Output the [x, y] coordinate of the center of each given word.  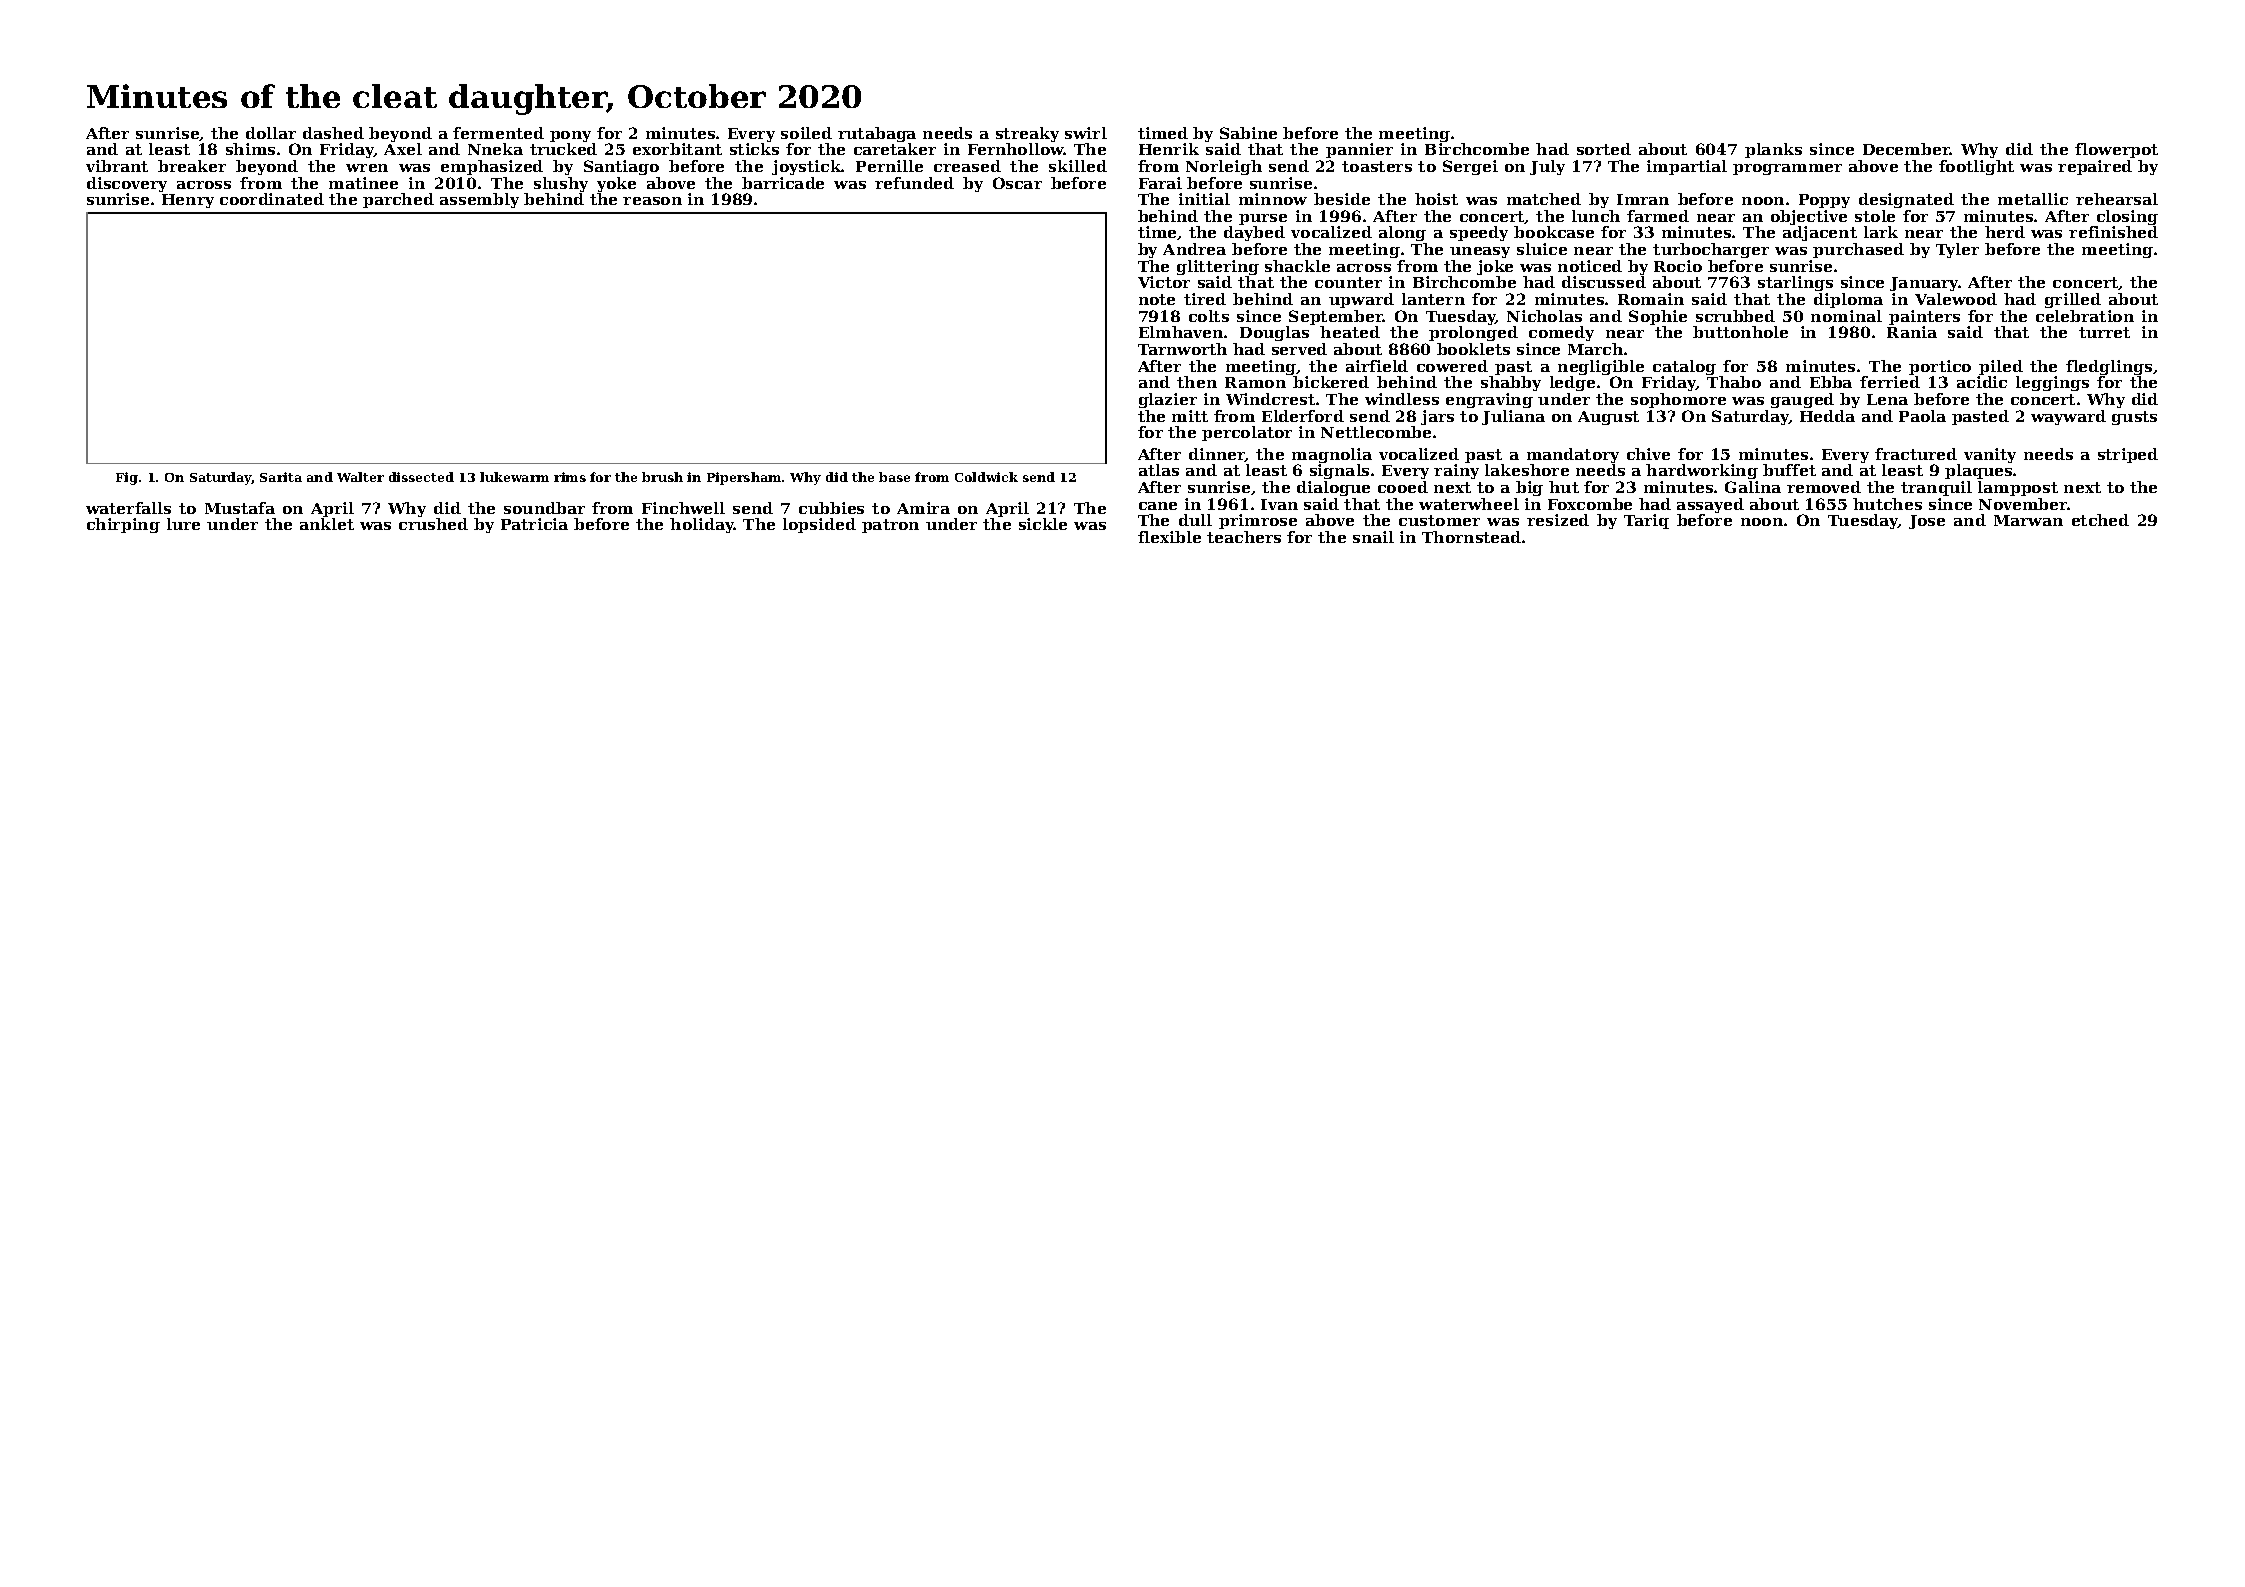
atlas [1159, 470]
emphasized [492, 167]
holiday [702, 525]
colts [1209, 316]
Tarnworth [1182, 349]
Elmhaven [1181, 332]
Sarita [281, 477]
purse [1263, 219]
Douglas [1274, 333]
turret [2104, 332]
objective [1809, 217]
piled [2001, 367]
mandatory [1573, 455]
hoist [1436, 199]
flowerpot [2116, 150]
